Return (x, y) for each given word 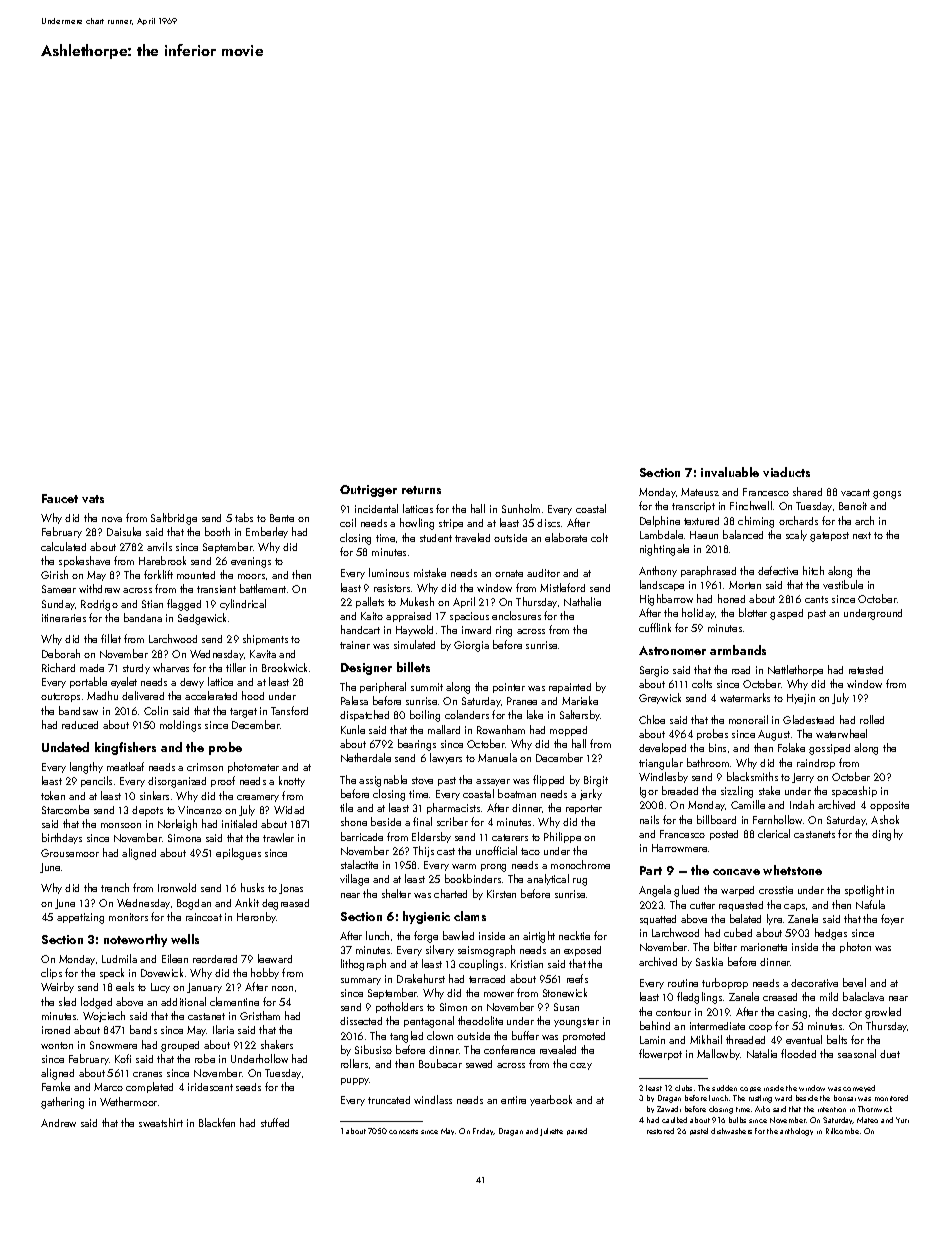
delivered (143, 695)
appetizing (80, 918)
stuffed (275, 1122)
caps (794, 907)
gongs (887, 495)
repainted (570, 688)
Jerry (803, 778)
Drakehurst (421, 978)
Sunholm (521, 508)
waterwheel (841, 733)
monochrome (580, 864)
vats (93, 499)
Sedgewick (202, 619)
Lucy (160, 988)
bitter (725, 946)
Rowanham (501, 729)
